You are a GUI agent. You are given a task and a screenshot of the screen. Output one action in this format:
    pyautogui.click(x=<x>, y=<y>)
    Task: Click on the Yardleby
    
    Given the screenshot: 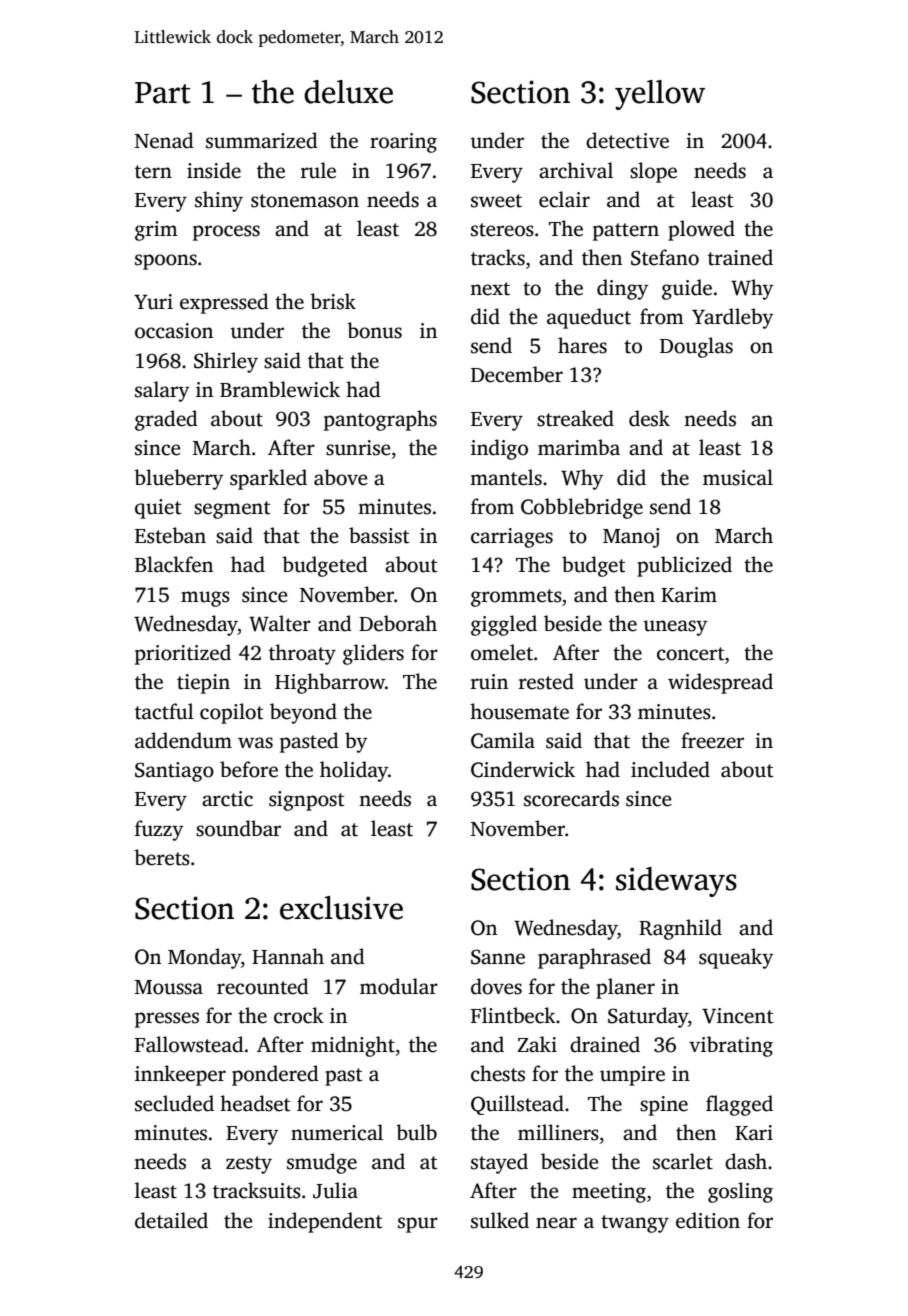 What is the action you would take?
    pyautogui.click(x=732, y=318)
